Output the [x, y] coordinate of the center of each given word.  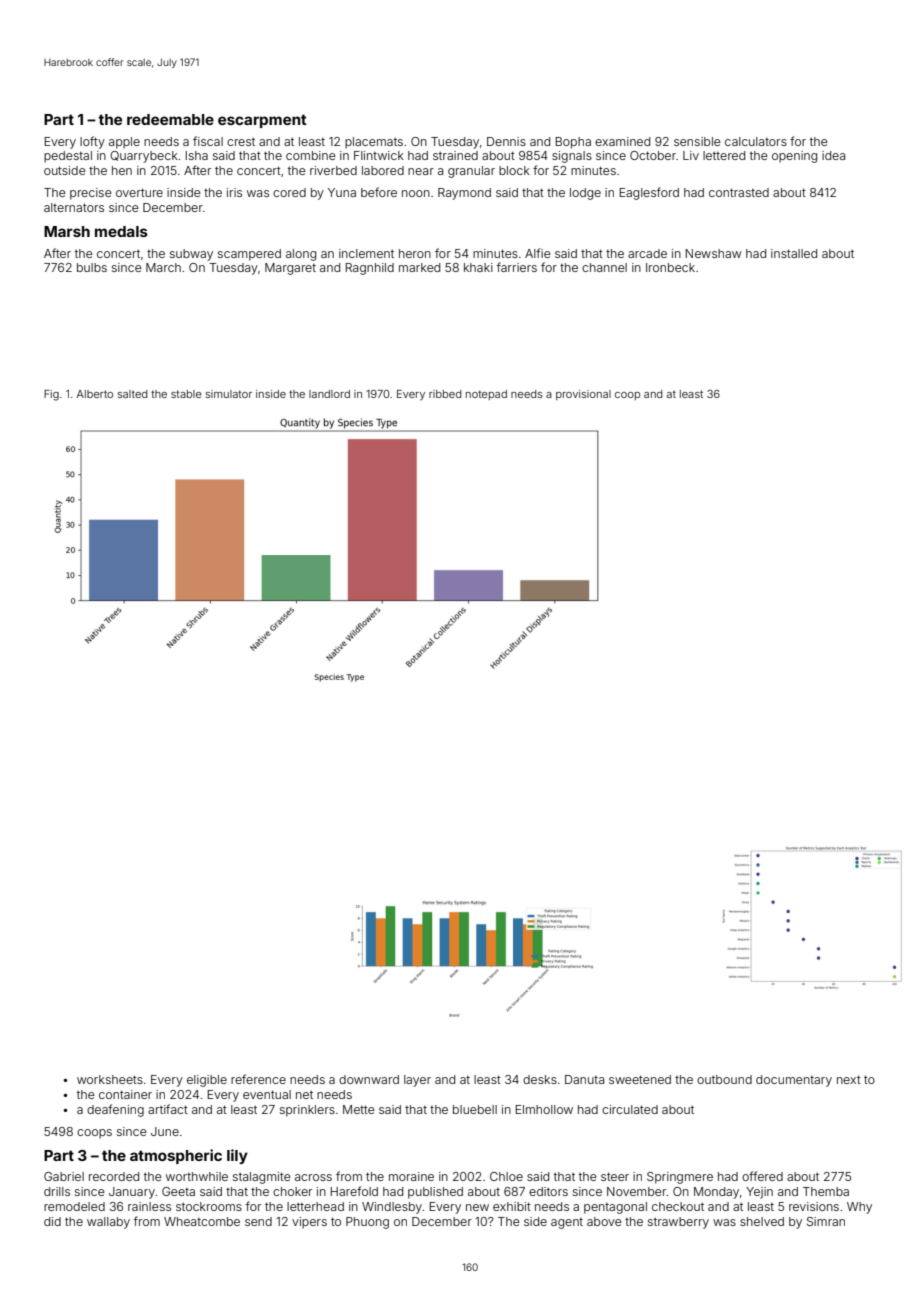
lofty [92, 142]
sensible [697, 141]
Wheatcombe [202, 1221]
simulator [229, 394]
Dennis [506, 141]
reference [258, 1079]
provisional [583, 395]
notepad [486, 395]
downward [369, 1079]
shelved [762, 1221]
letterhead [315, 1206]
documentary [794, 1081]
